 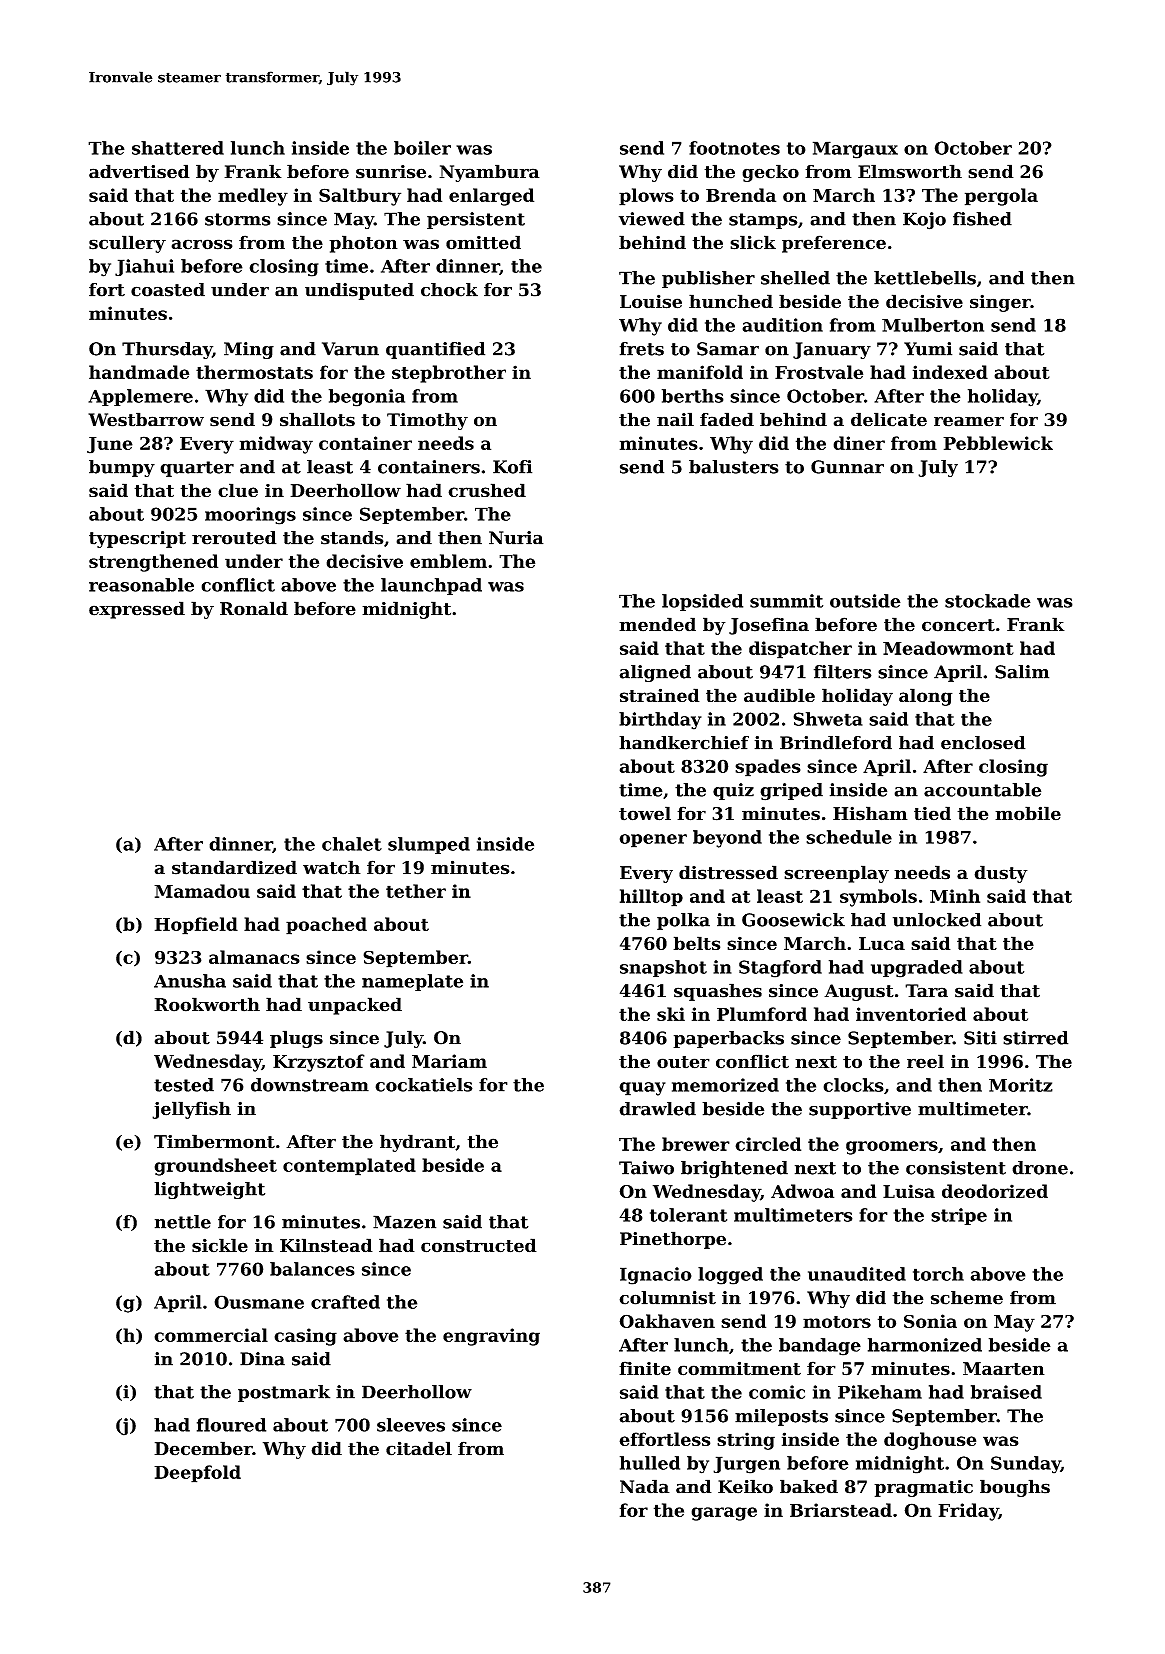 I want to click on dusty, so click(x=1001, y=874).
